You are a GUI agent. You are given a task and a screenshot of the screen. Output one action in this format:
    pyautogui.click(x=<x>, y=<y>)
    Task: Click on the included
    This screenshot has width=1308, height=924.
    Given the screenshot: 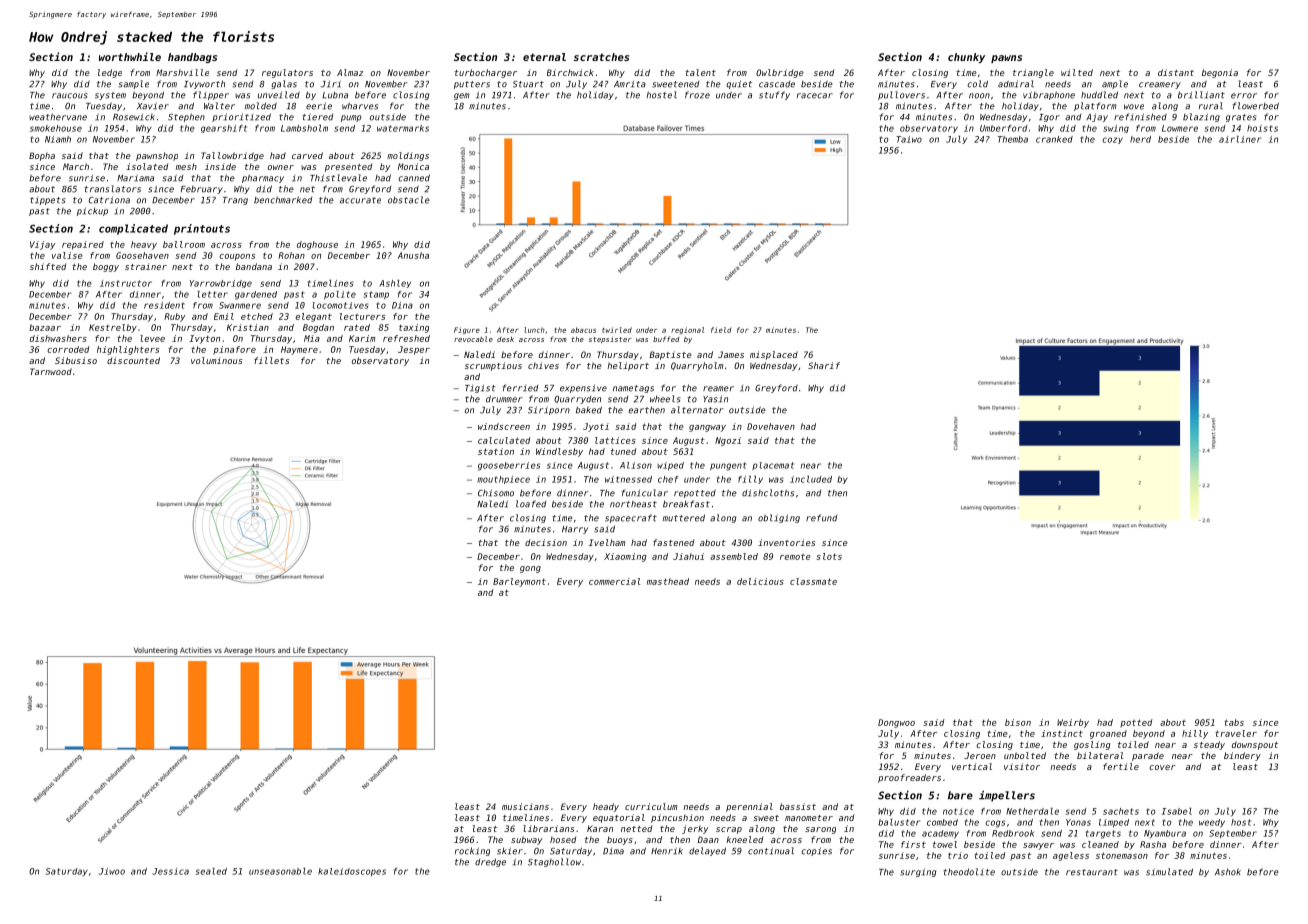 What is the action you would take?
    pyautogui.click(x=811, y=479)
